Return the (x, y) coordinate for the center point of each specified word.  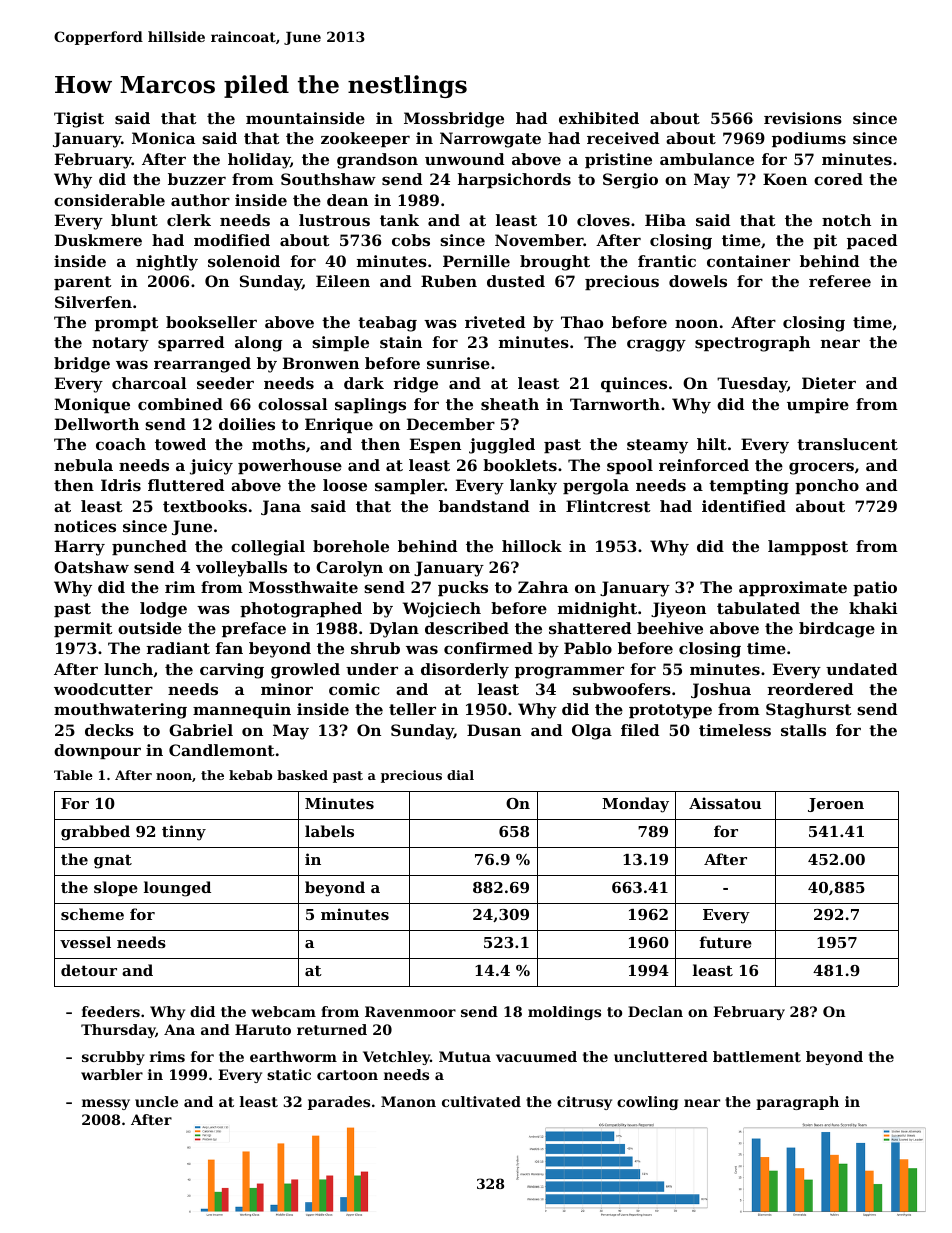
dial (460, 775)
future (726, 942)
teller (412, 709)
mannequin (242, 710)
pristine (618, 160)
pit (825, 241)
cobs (411, 240)
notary (120, 344)
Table (73, 775)
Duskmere (98, 240)
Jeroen (836, 805)
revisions (803, 118)
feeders (111, 1011)
